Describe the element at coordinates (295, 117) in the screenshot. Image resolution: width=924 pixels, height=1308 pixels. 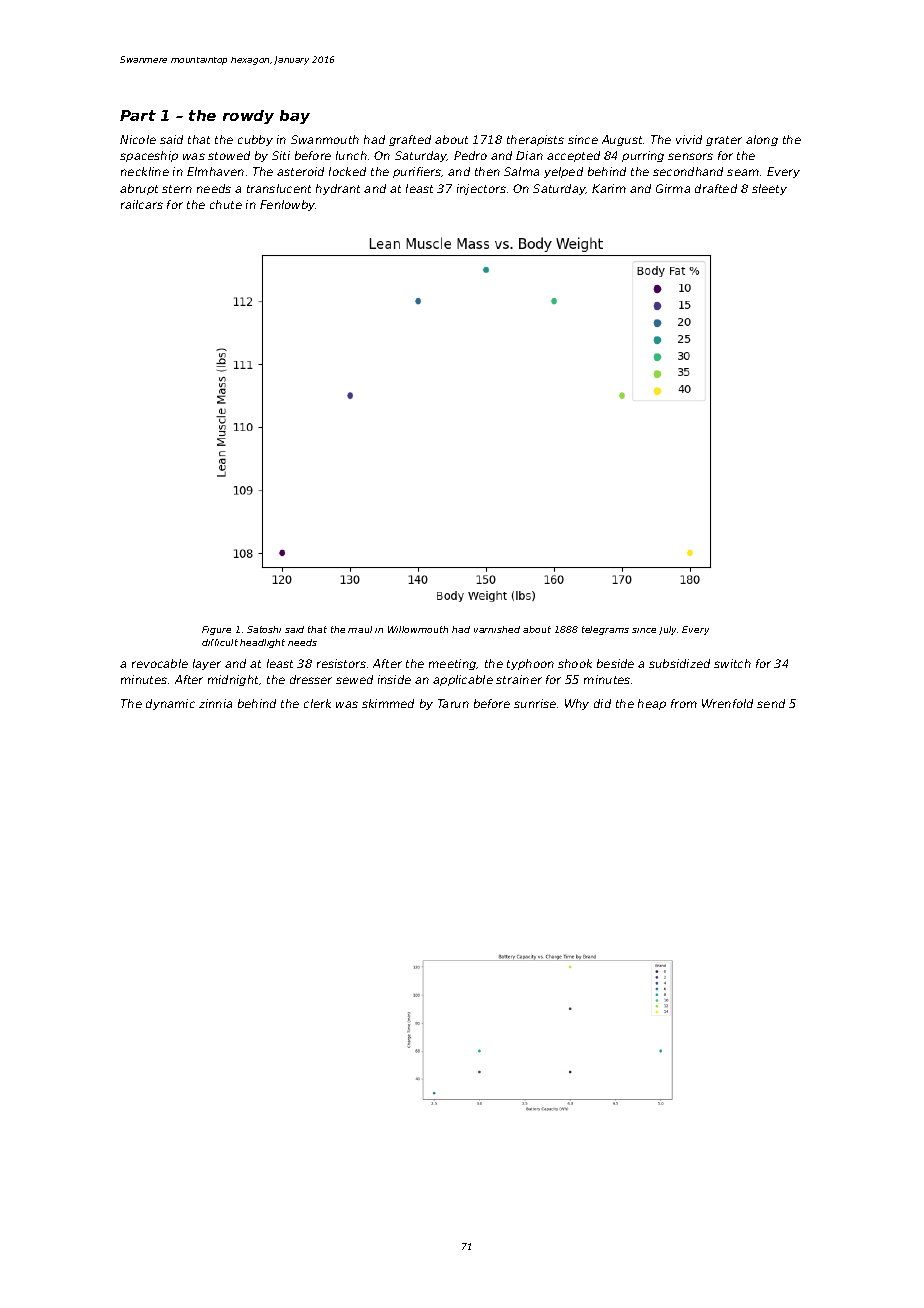
I see `bay` at that location.
